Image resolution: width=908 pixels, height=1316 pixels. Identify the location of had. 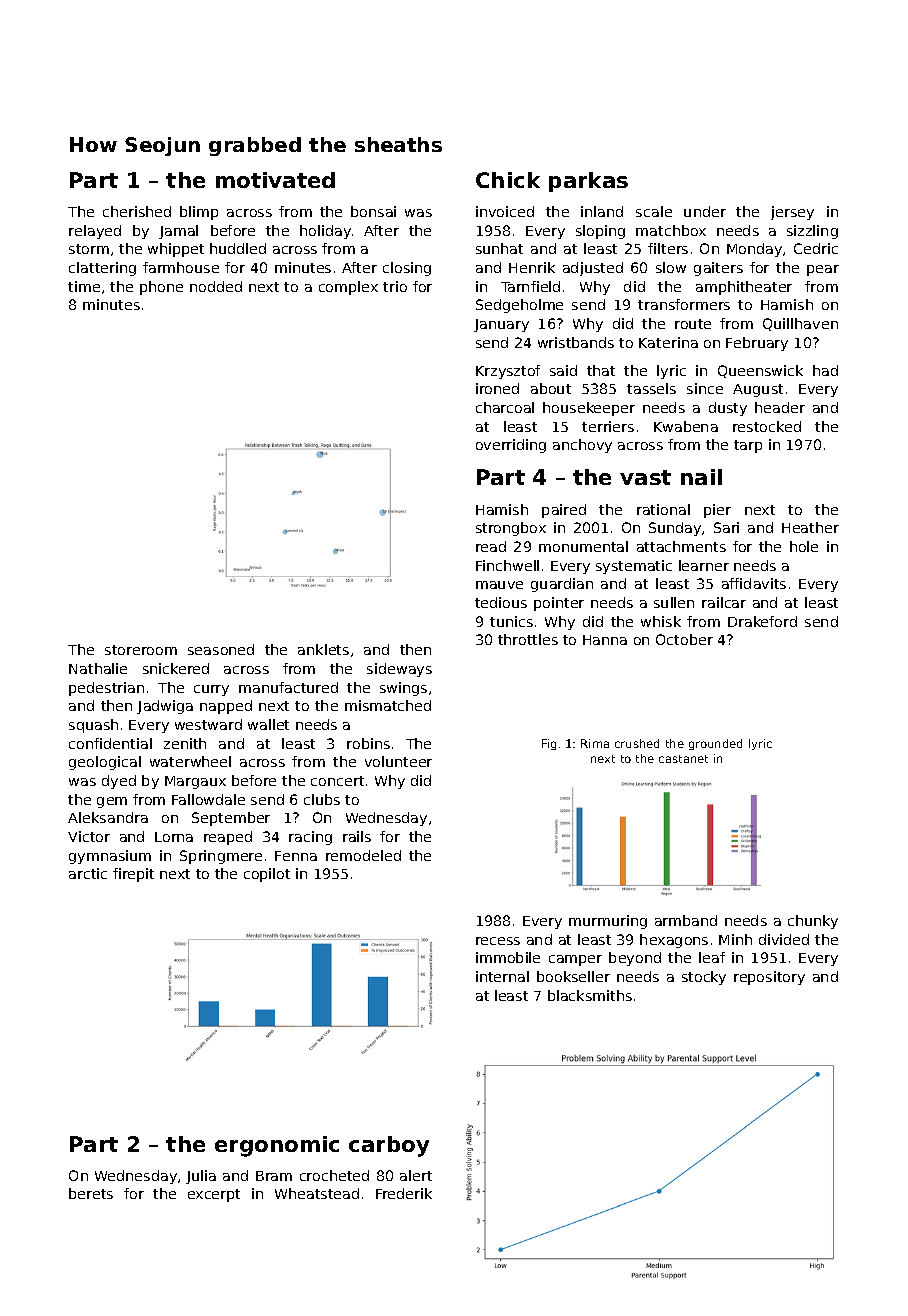
(825, 370).
